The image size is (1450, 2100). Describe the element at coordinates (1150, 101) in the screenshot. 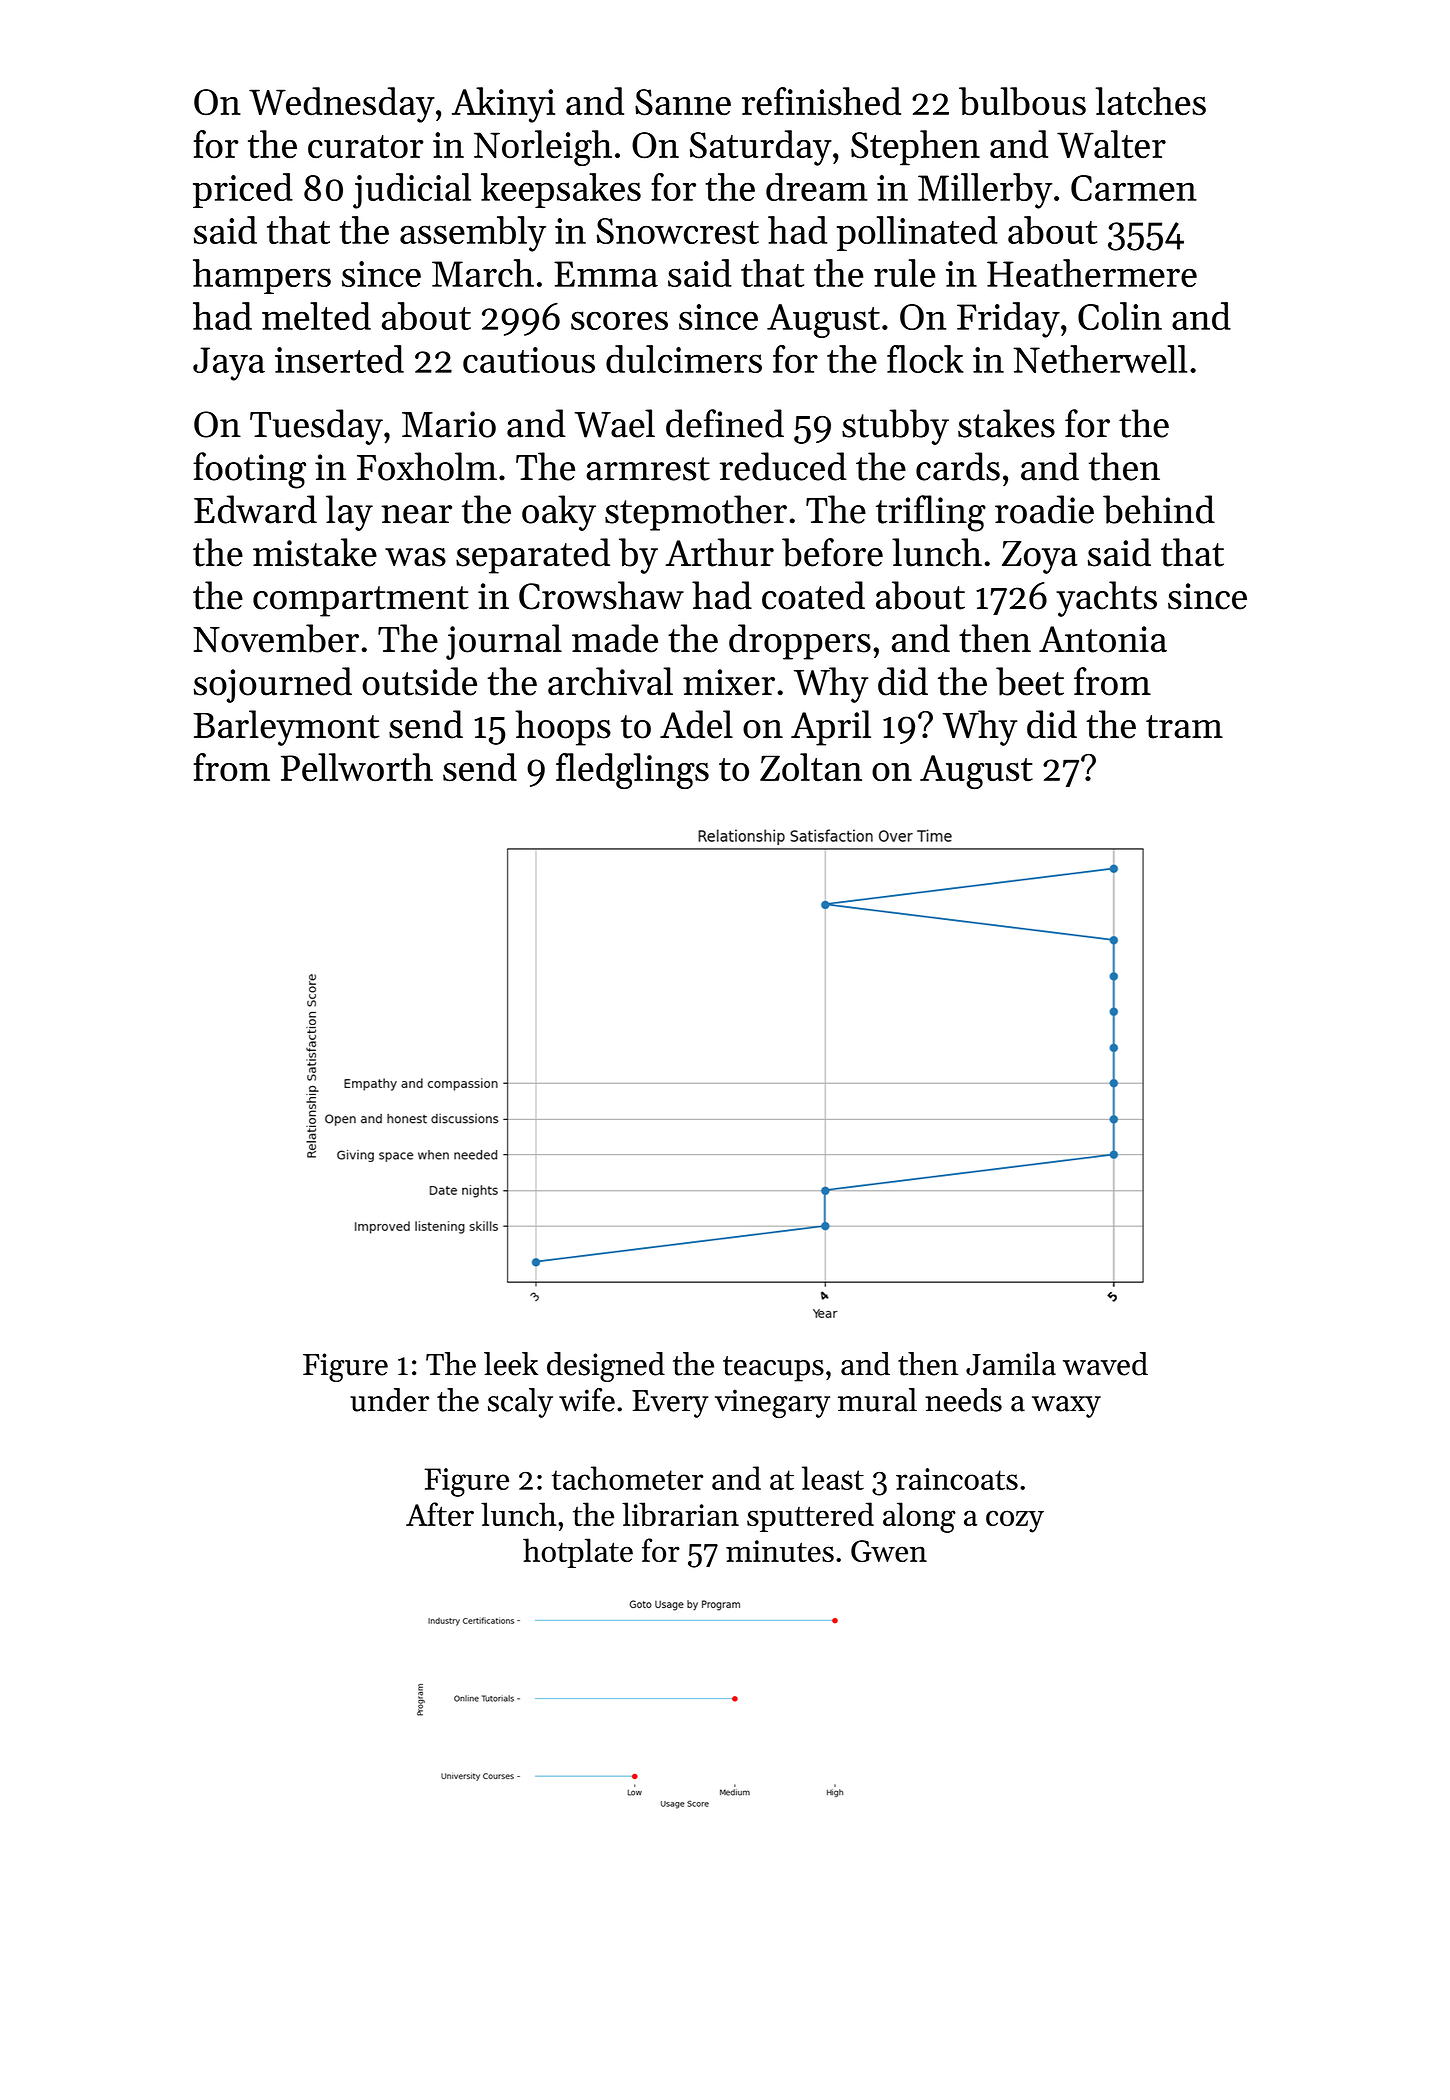

I see `latches` at that location.
